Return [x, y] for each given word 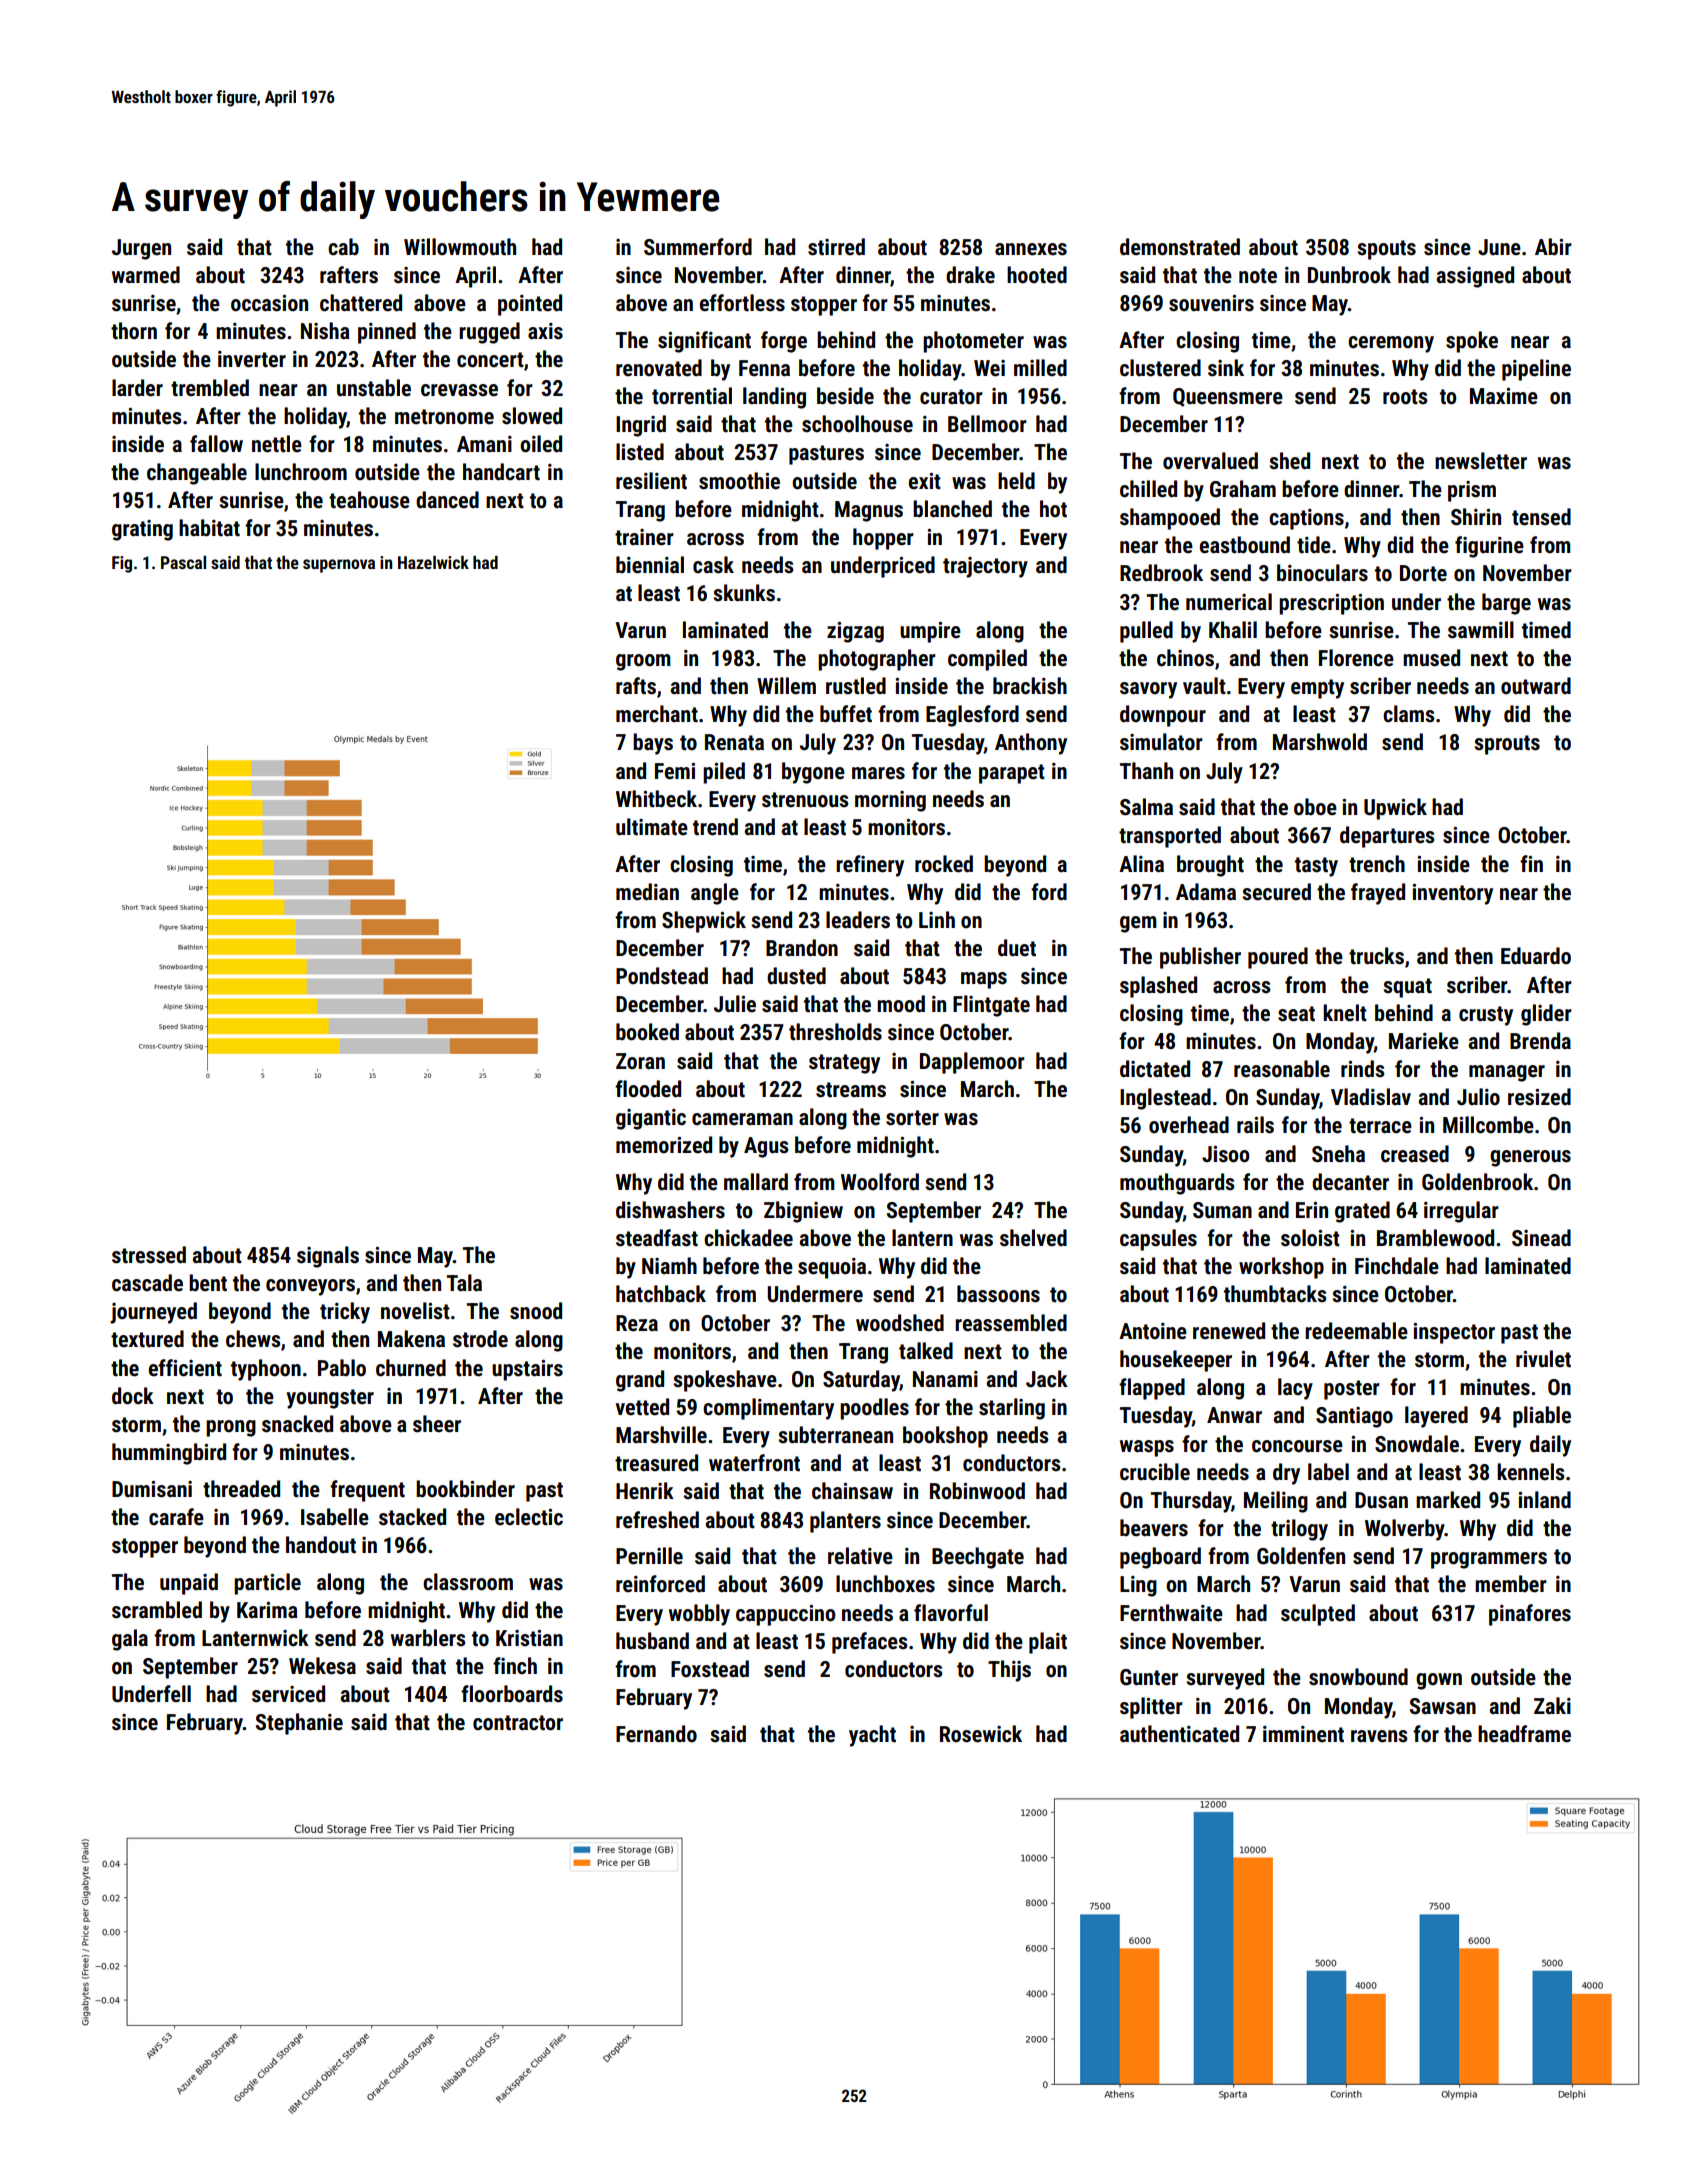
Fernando [656, 1734]
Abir [1553, 246]
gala [130, 1640]
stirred [836, 247]
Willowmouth [460, 247]
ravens [1379, 1736]
